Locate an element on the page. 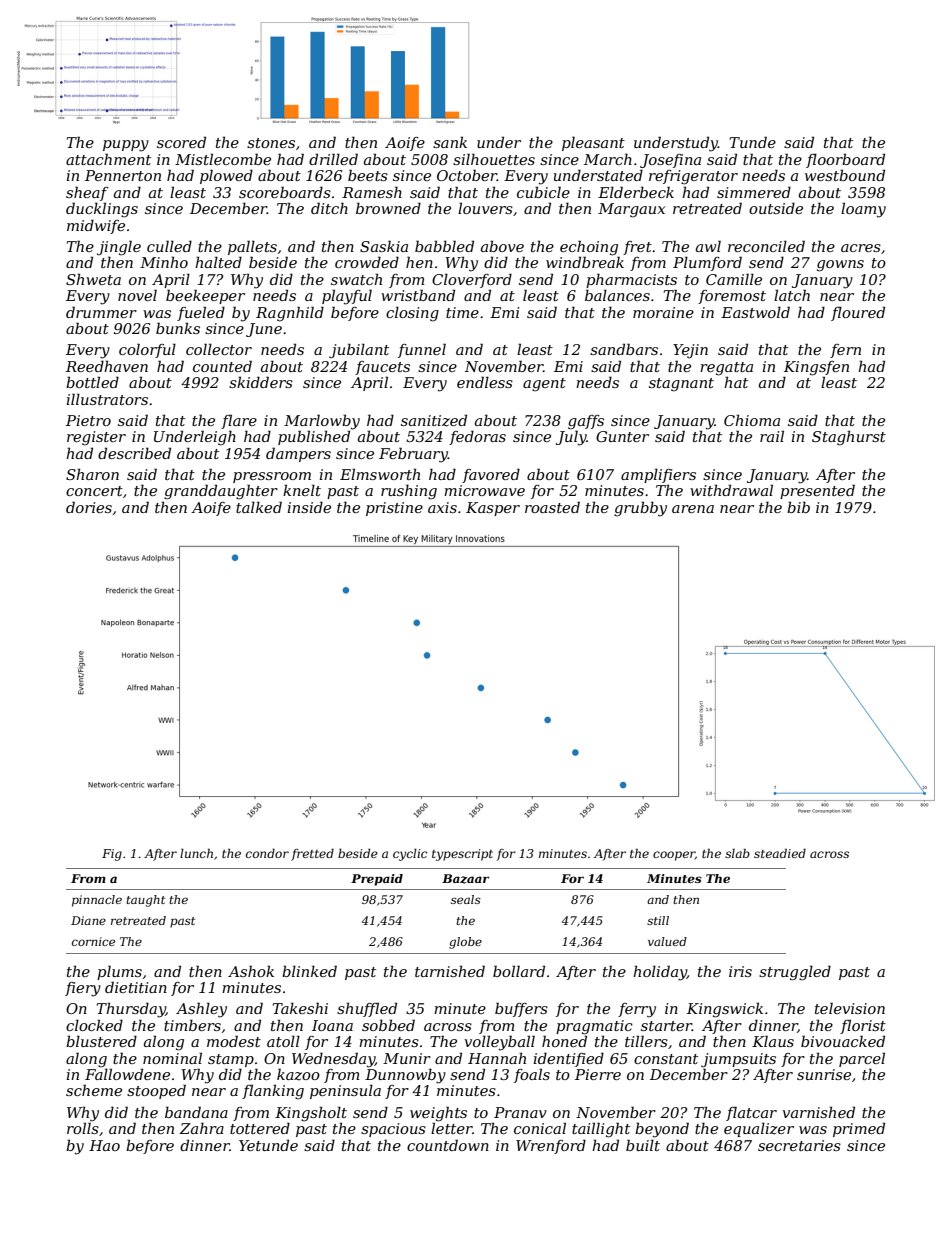 The image size is (952, 1233). beyond is located at coordinates (662, 1130).
